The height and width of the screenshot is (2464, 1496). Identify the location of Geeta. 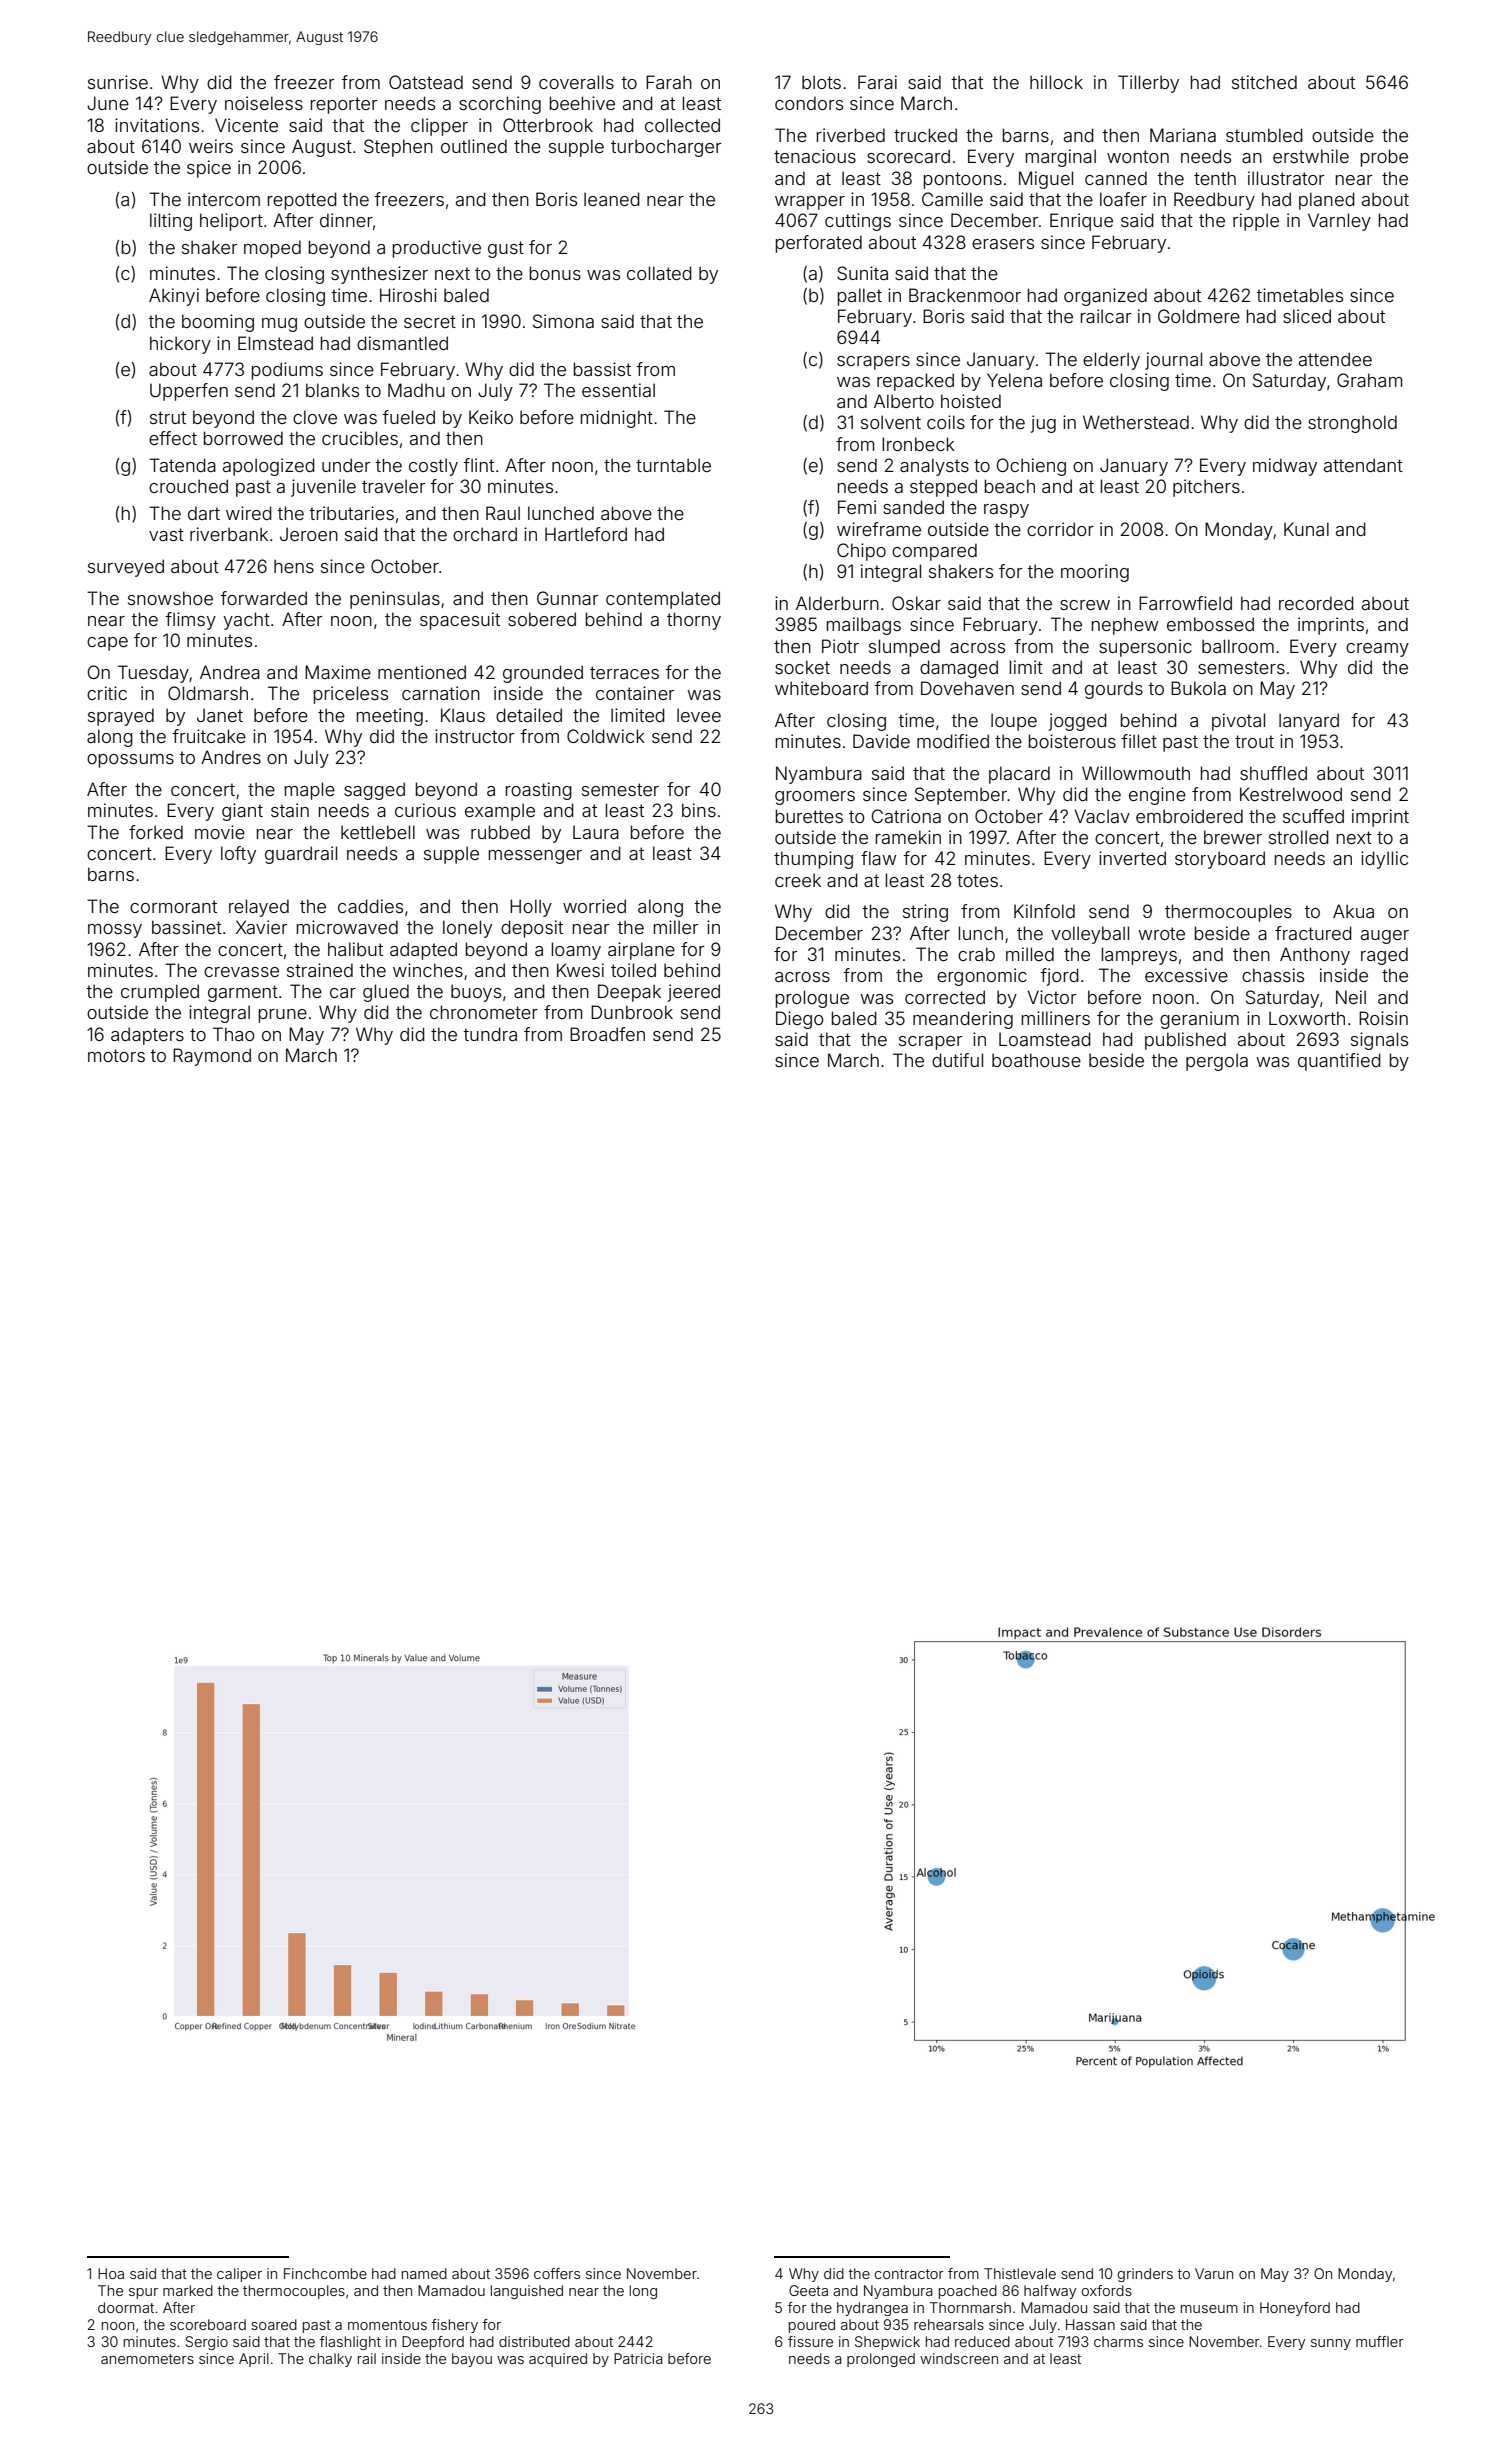
(808, 2290).
